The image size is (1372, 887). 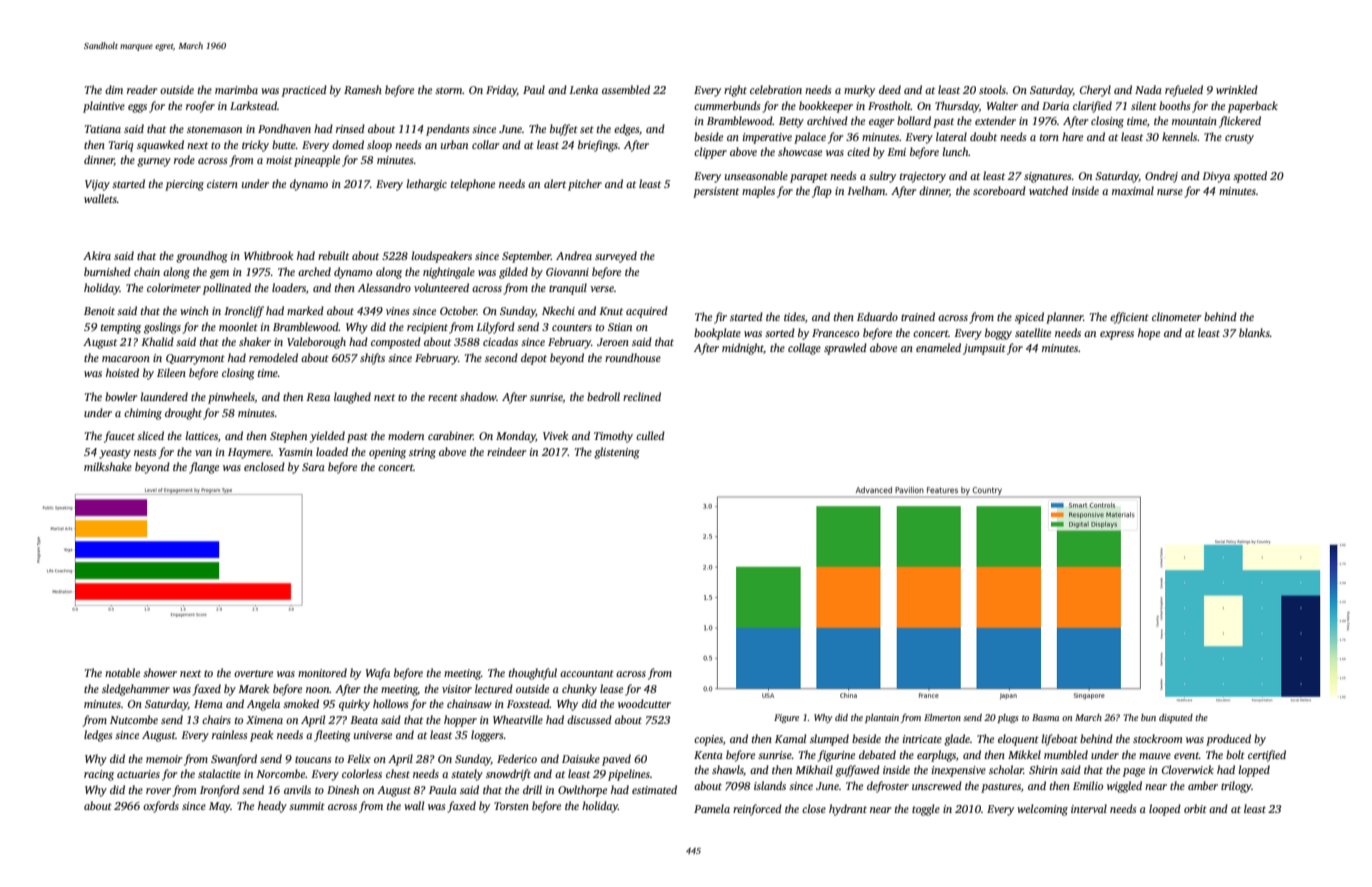 What do you see at coordinates (108, 466) in the document?
I see `milkshake` at bounding box center [108, 466].
